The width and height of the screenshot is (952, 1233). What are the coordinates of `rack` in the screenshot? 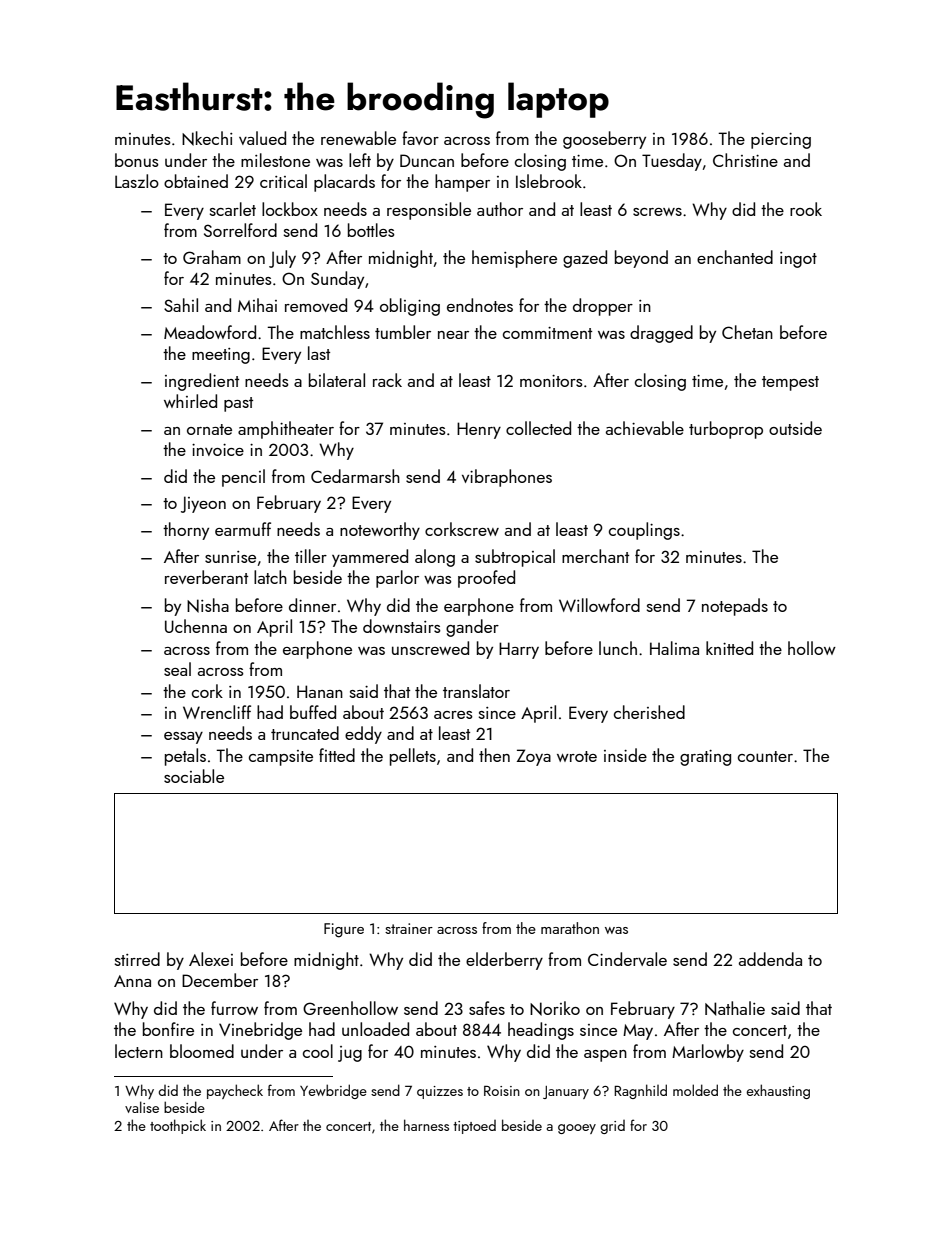 It's located at (387, 380).
